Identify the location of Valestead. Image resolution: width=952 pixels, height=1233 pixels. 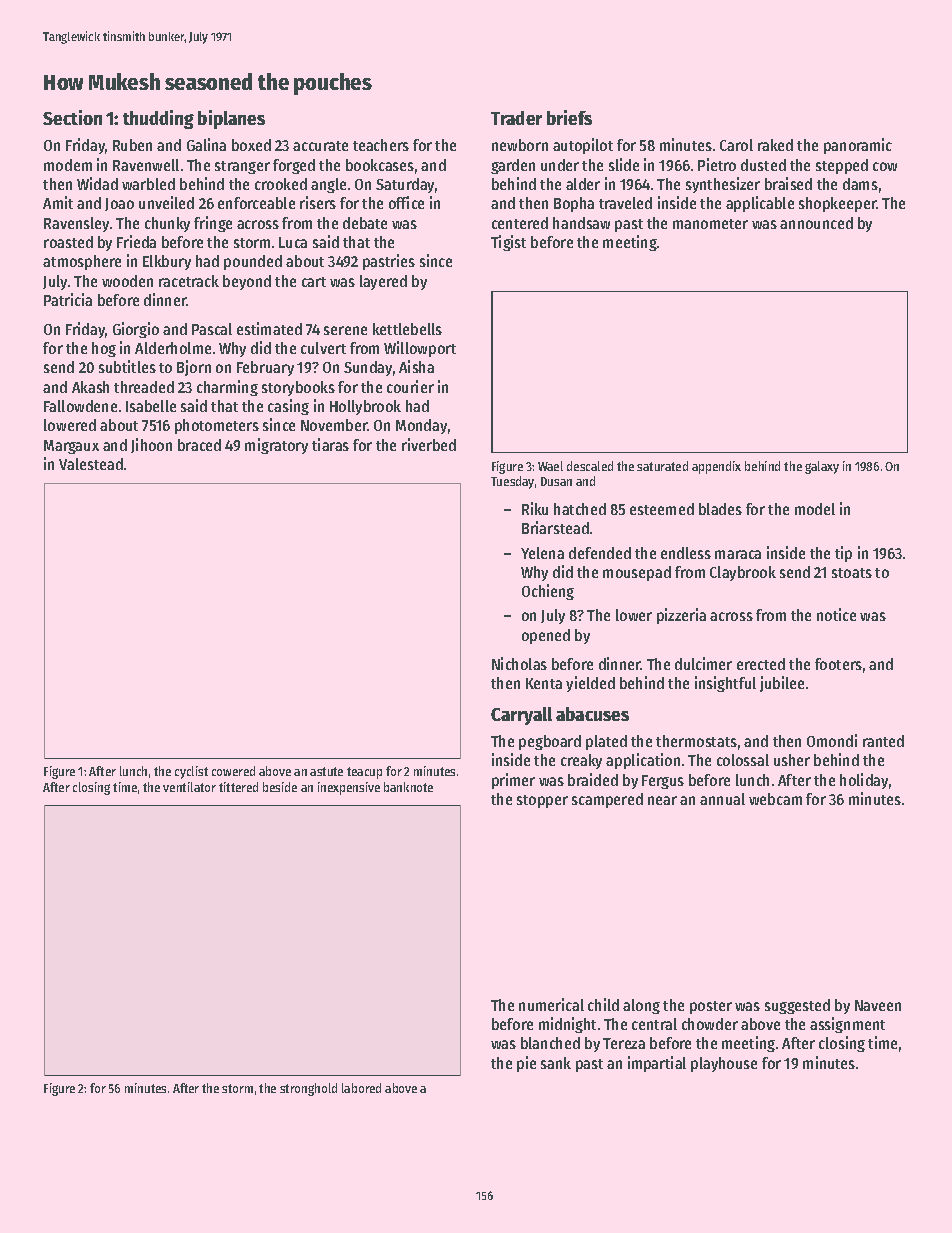
(91, 464).
